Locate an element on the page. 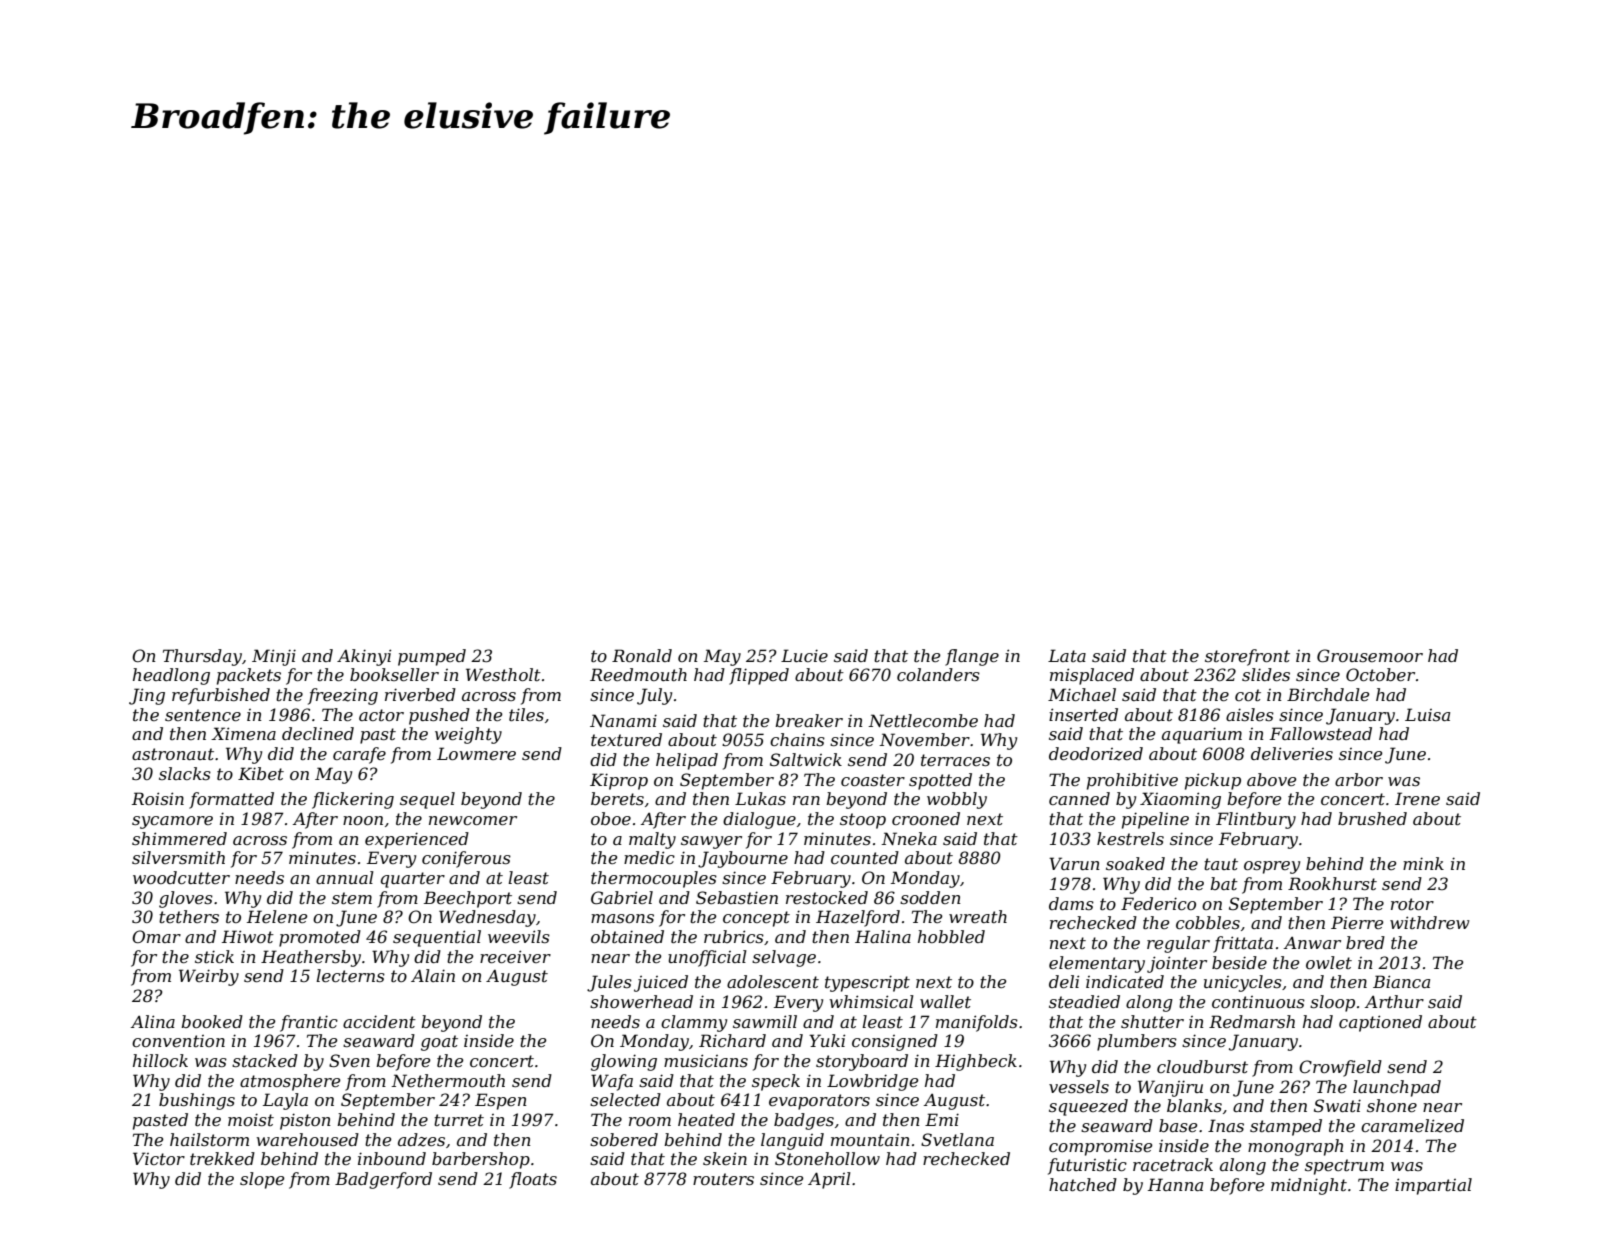  silversmith is located at coordinates (178, 857).
